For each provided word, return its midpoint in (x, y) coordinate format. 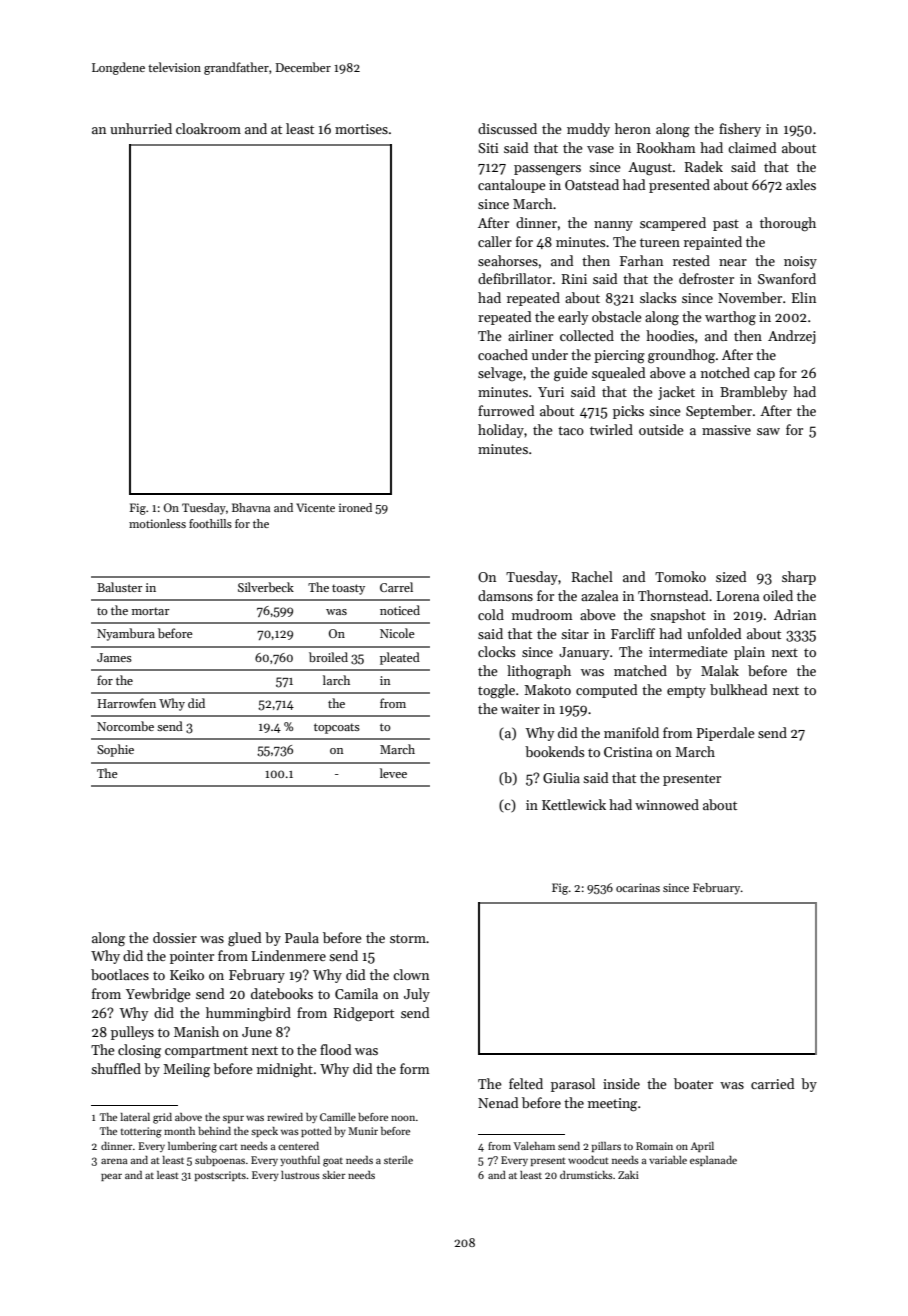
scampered (673, 224)
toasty (348, 589)
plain (749, 653)
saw (768, 431)
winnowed (667, 804)
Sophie (115, 750)
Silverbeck (266, 587)
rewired (285, 1117)
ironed (355, 507)
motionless (157, 523)
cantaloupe (512, 186)
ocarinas (638, 887)
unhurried (141, 128)
